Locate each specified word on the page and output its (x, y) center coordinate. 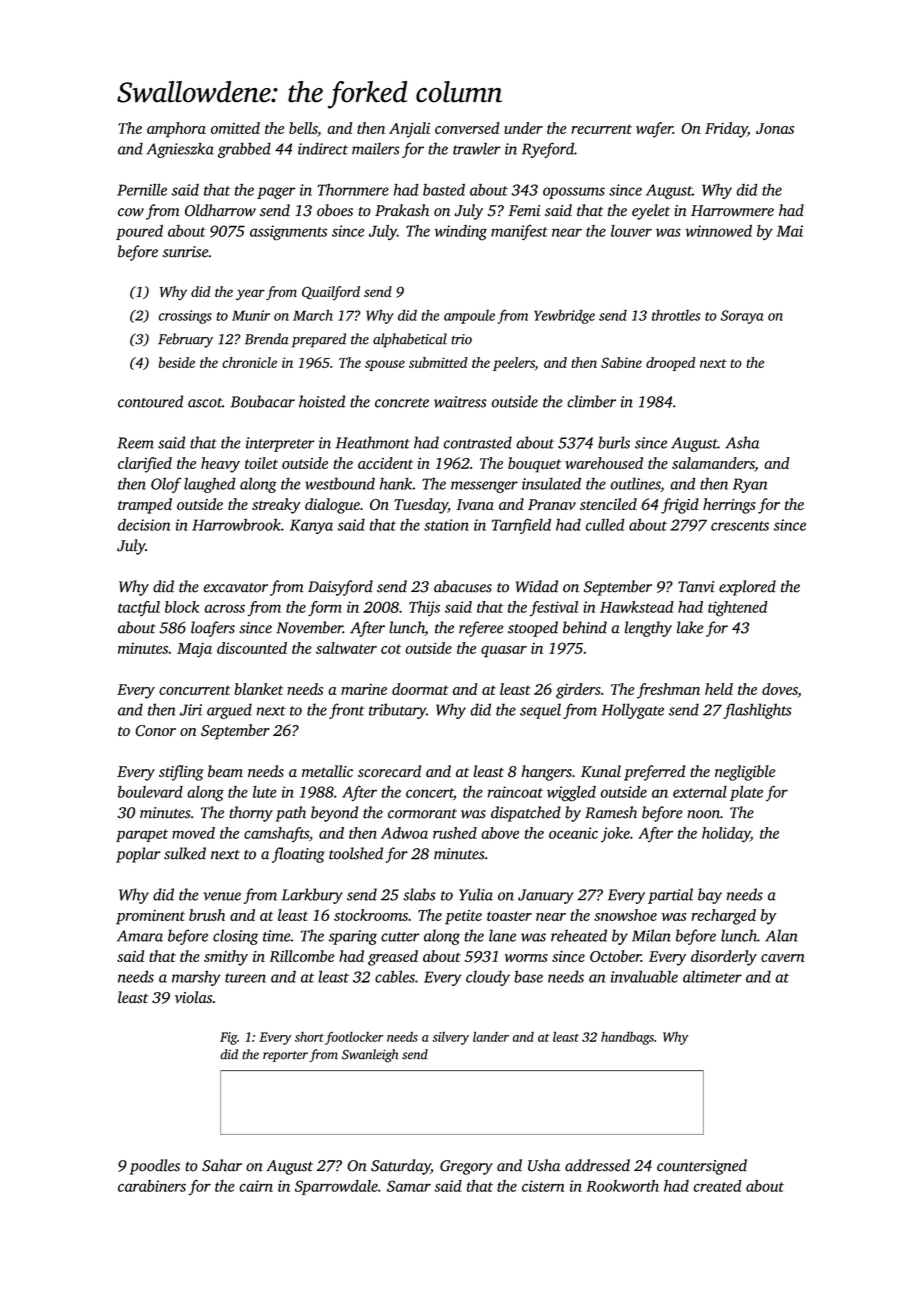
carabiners (152, 1186)
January (546, 896)
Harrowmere (732, 211)
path (291, 814)
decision (144, 525)
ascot (205, 403)
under (523, 128)
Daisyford (340, 588)
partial (670, 896)
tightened (737, 609)
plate (746, 793)
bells (303, 128)
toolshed (356, 853)
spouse (385, 365)
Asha (742, 442)
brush (207, 915)
